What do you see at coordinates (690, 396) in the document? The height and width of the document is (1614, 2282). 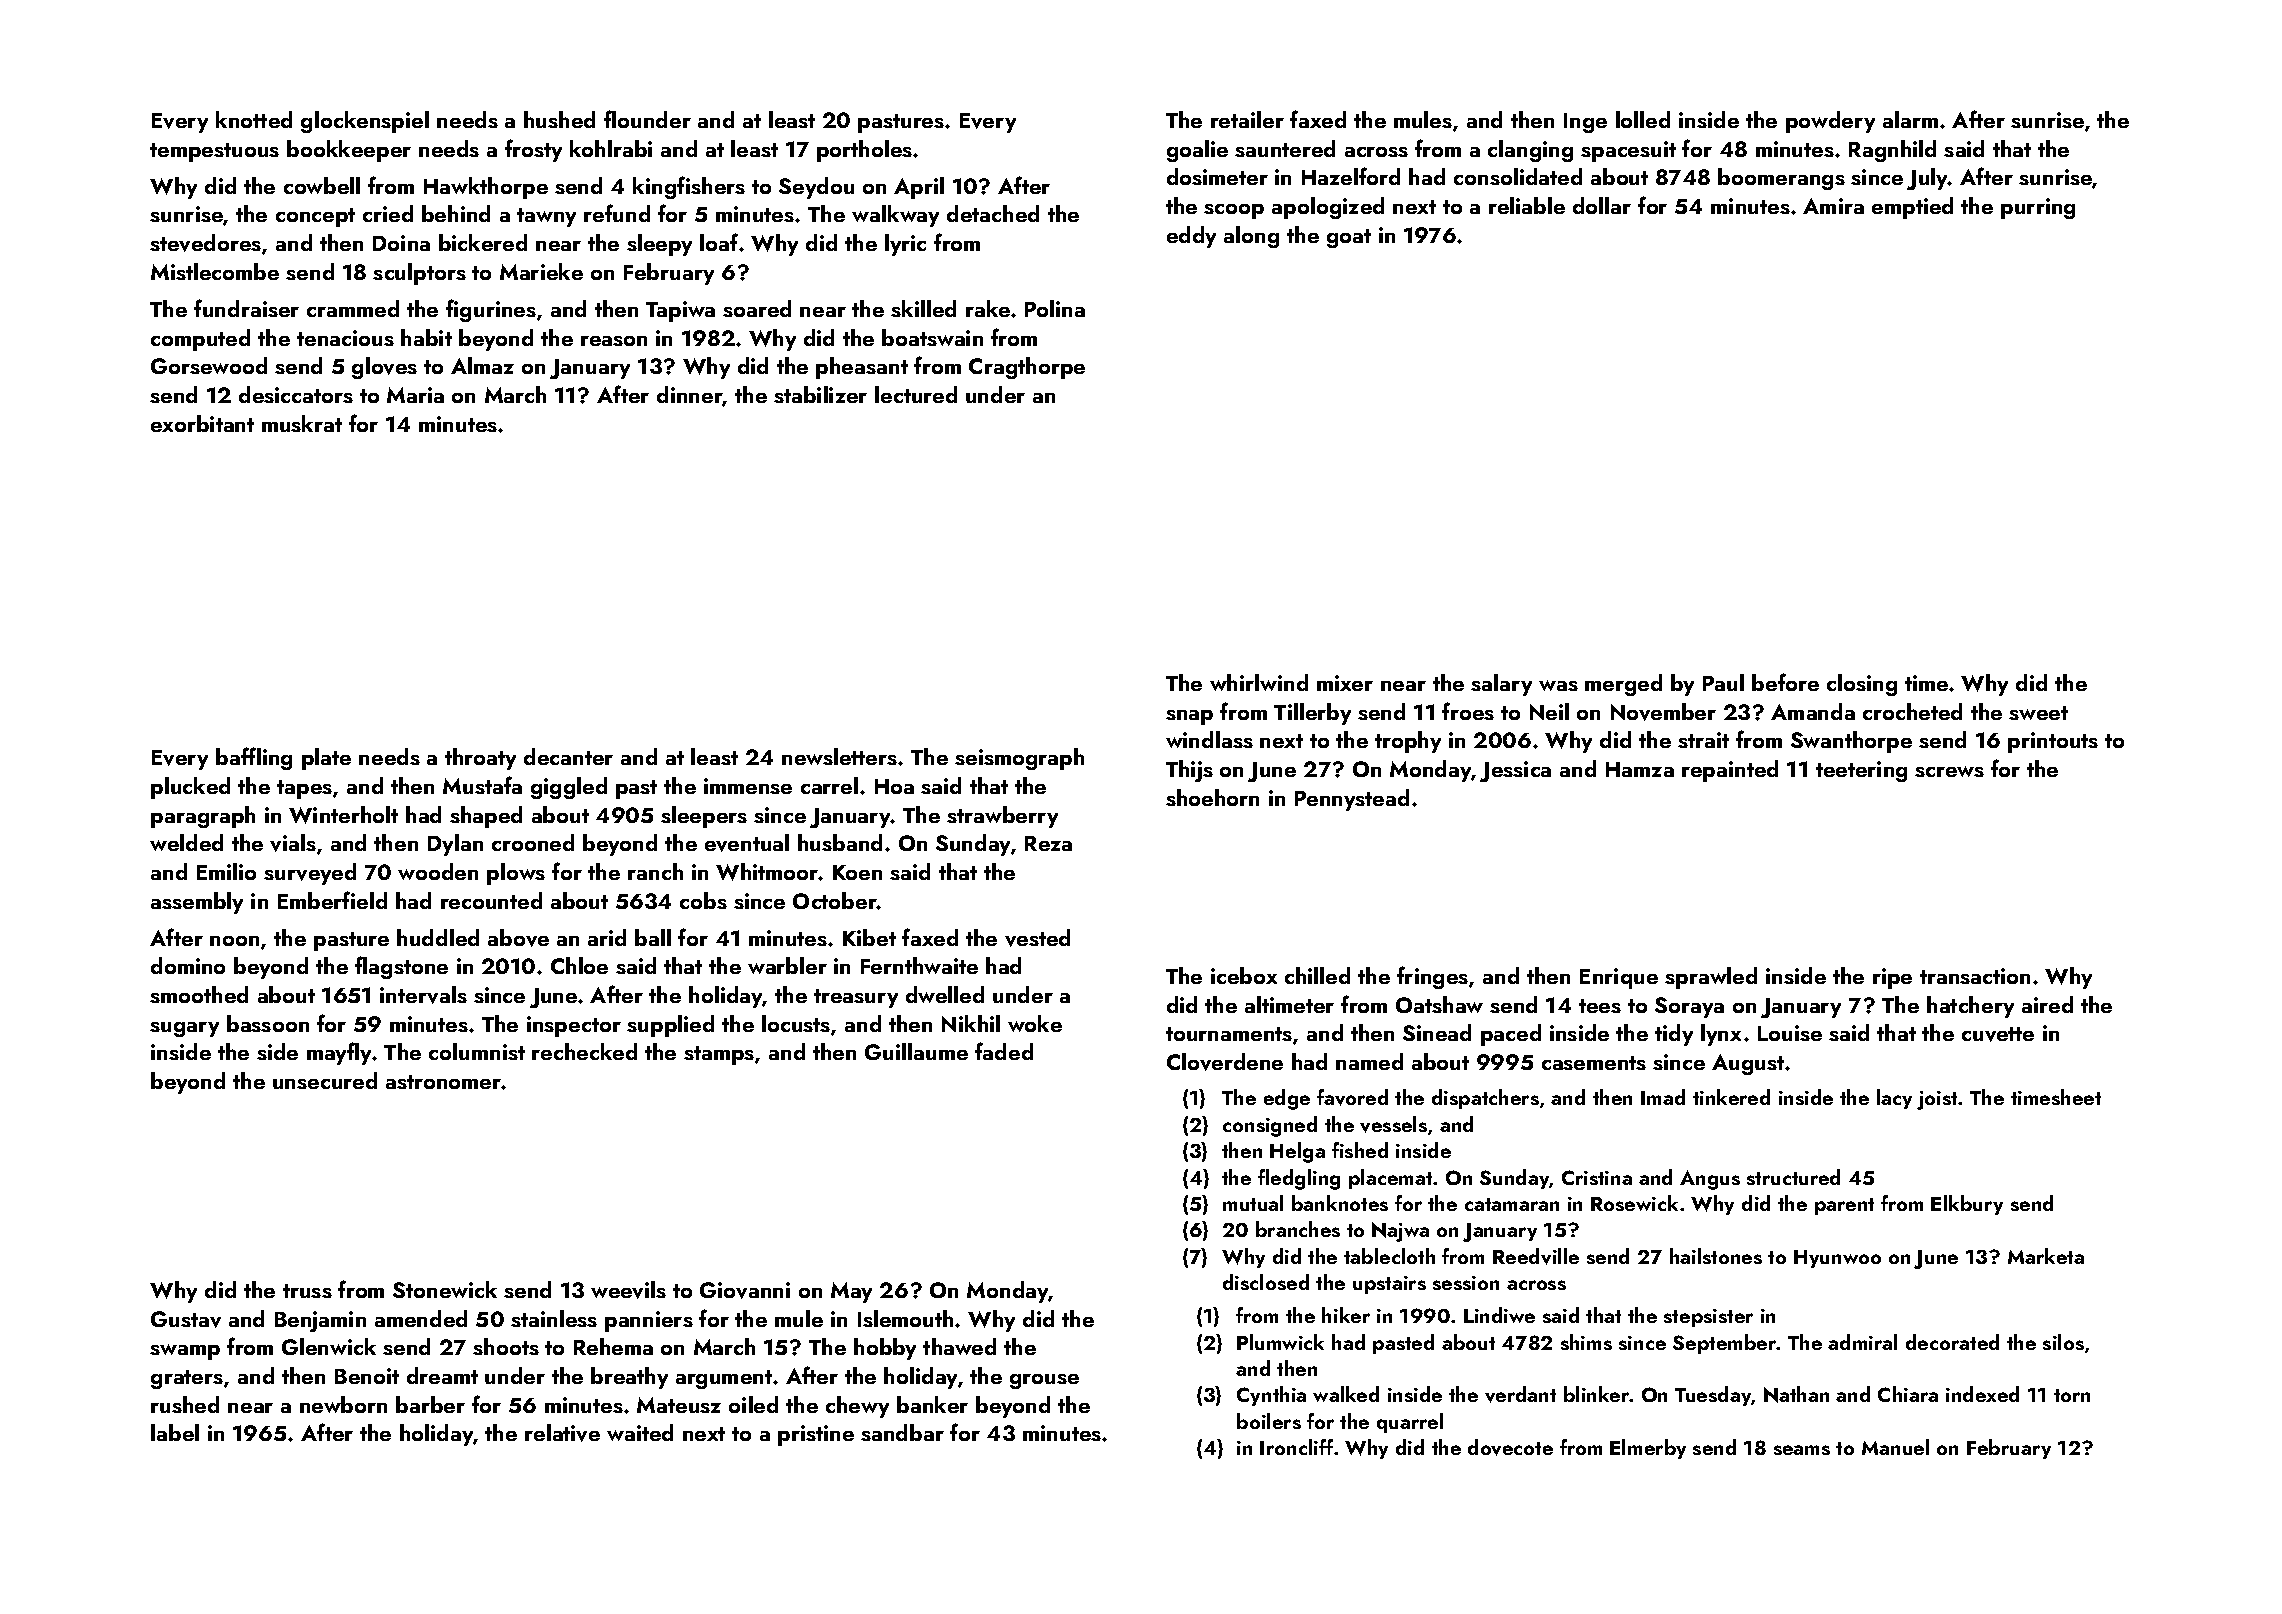 I see `dinner` at bounding box center [690, 396].
